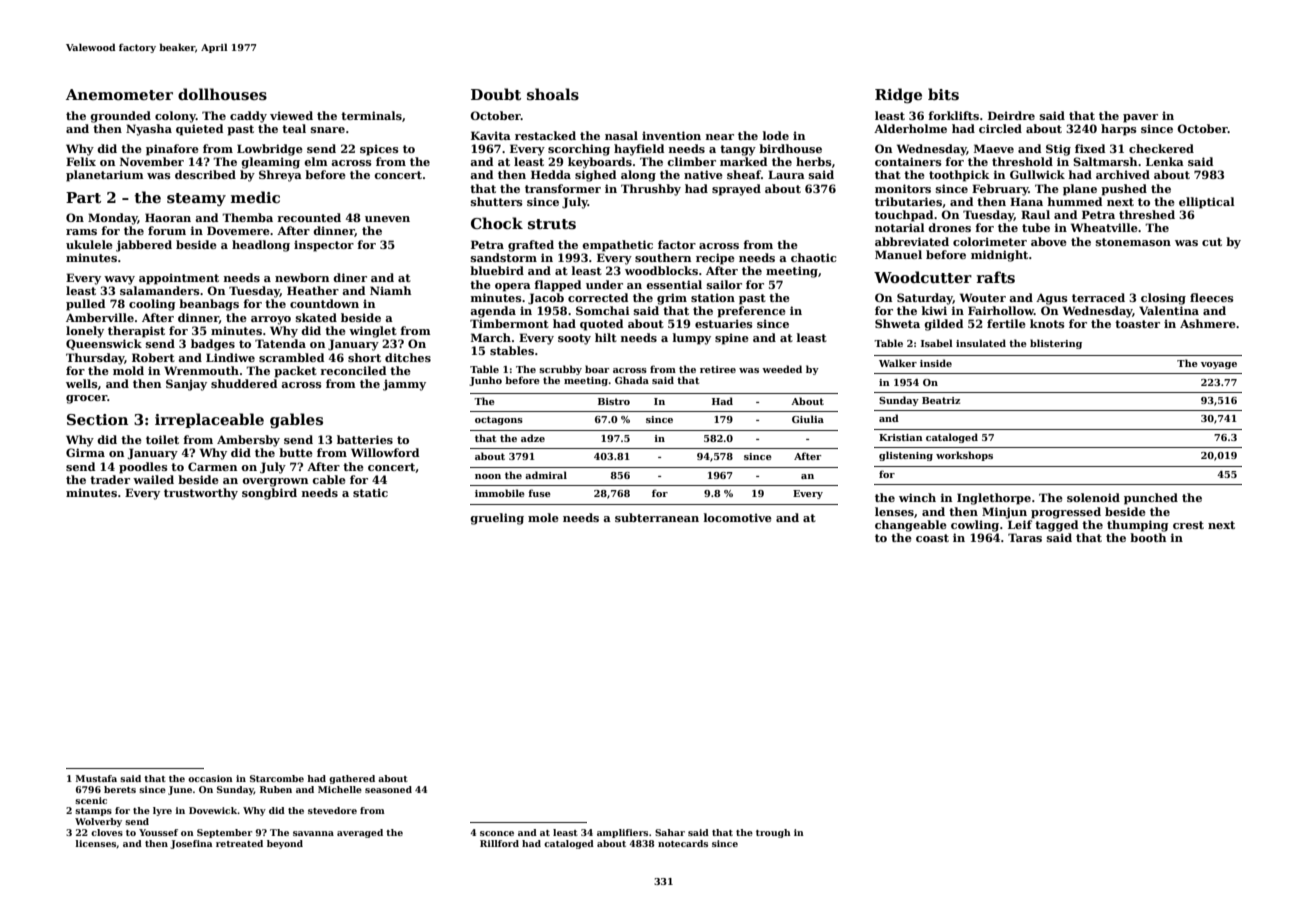 The width and height of the screenshot is (1308, 924). What do you see at coordinates (158, 832) in the screenshot?
I see `Youssef` at bounding box center [158, 832].
